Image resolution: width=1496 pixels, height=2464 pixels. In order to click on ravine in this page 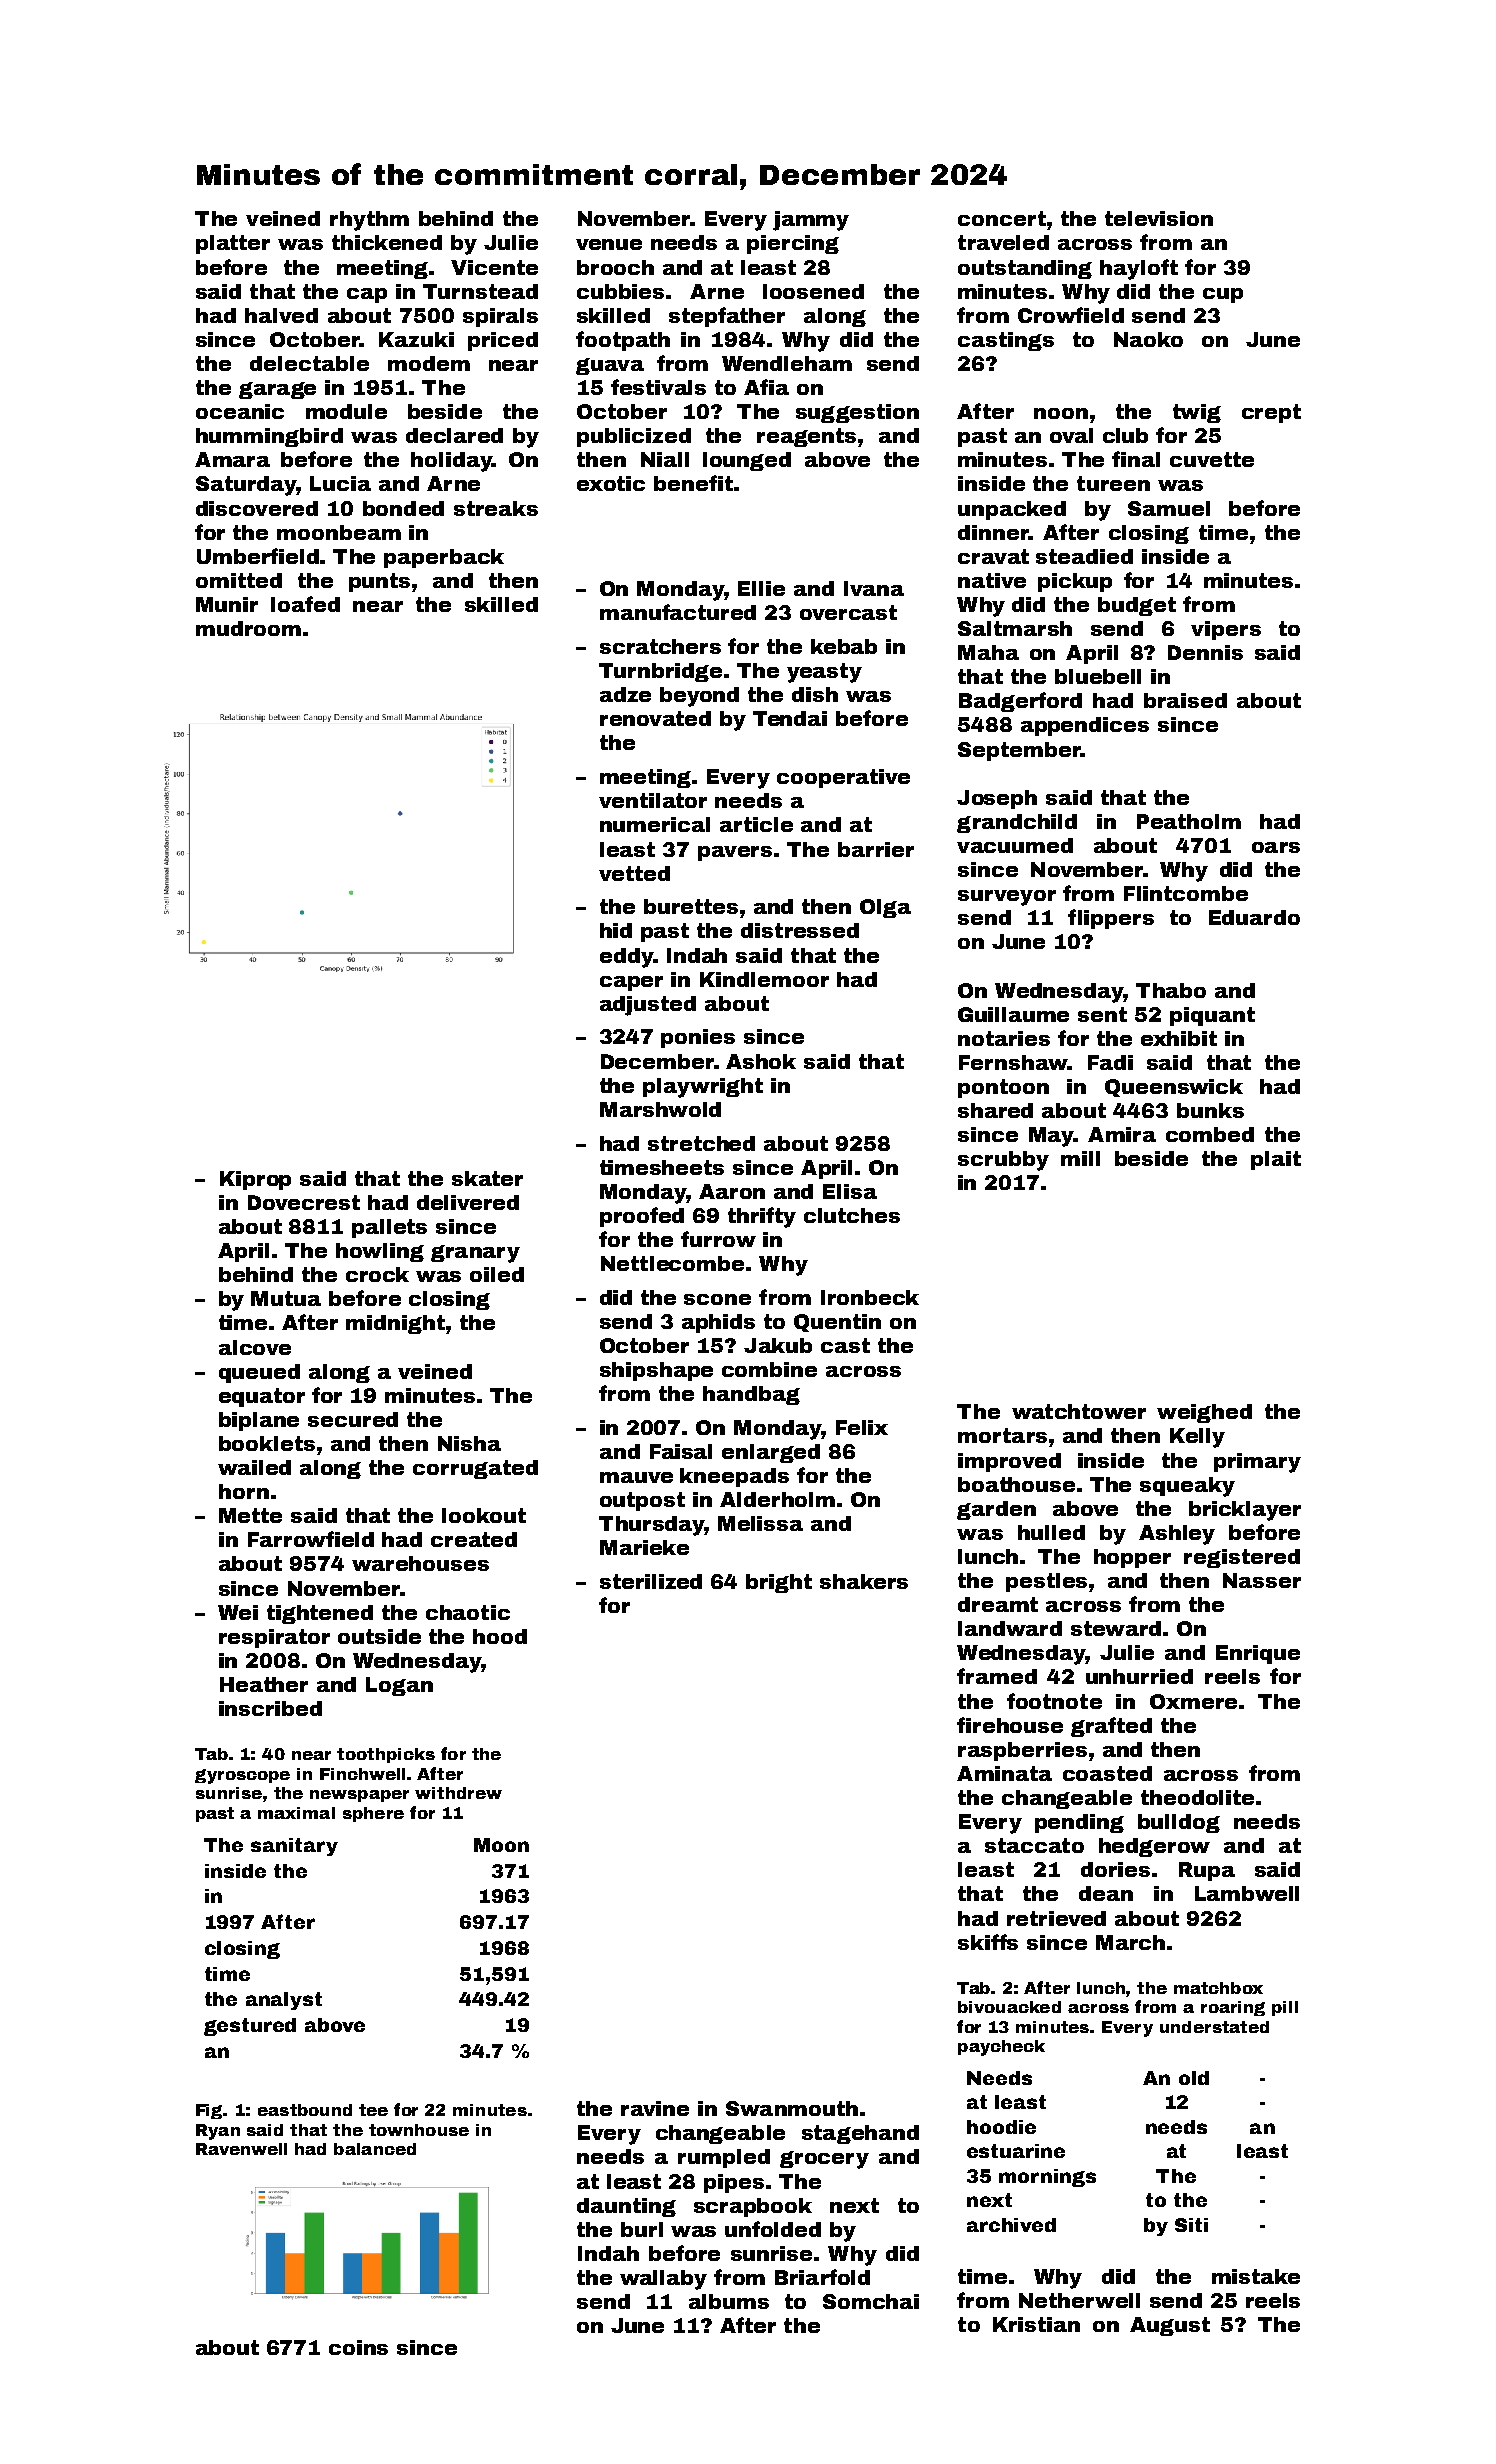, I will do `click(655, 2108)`.
